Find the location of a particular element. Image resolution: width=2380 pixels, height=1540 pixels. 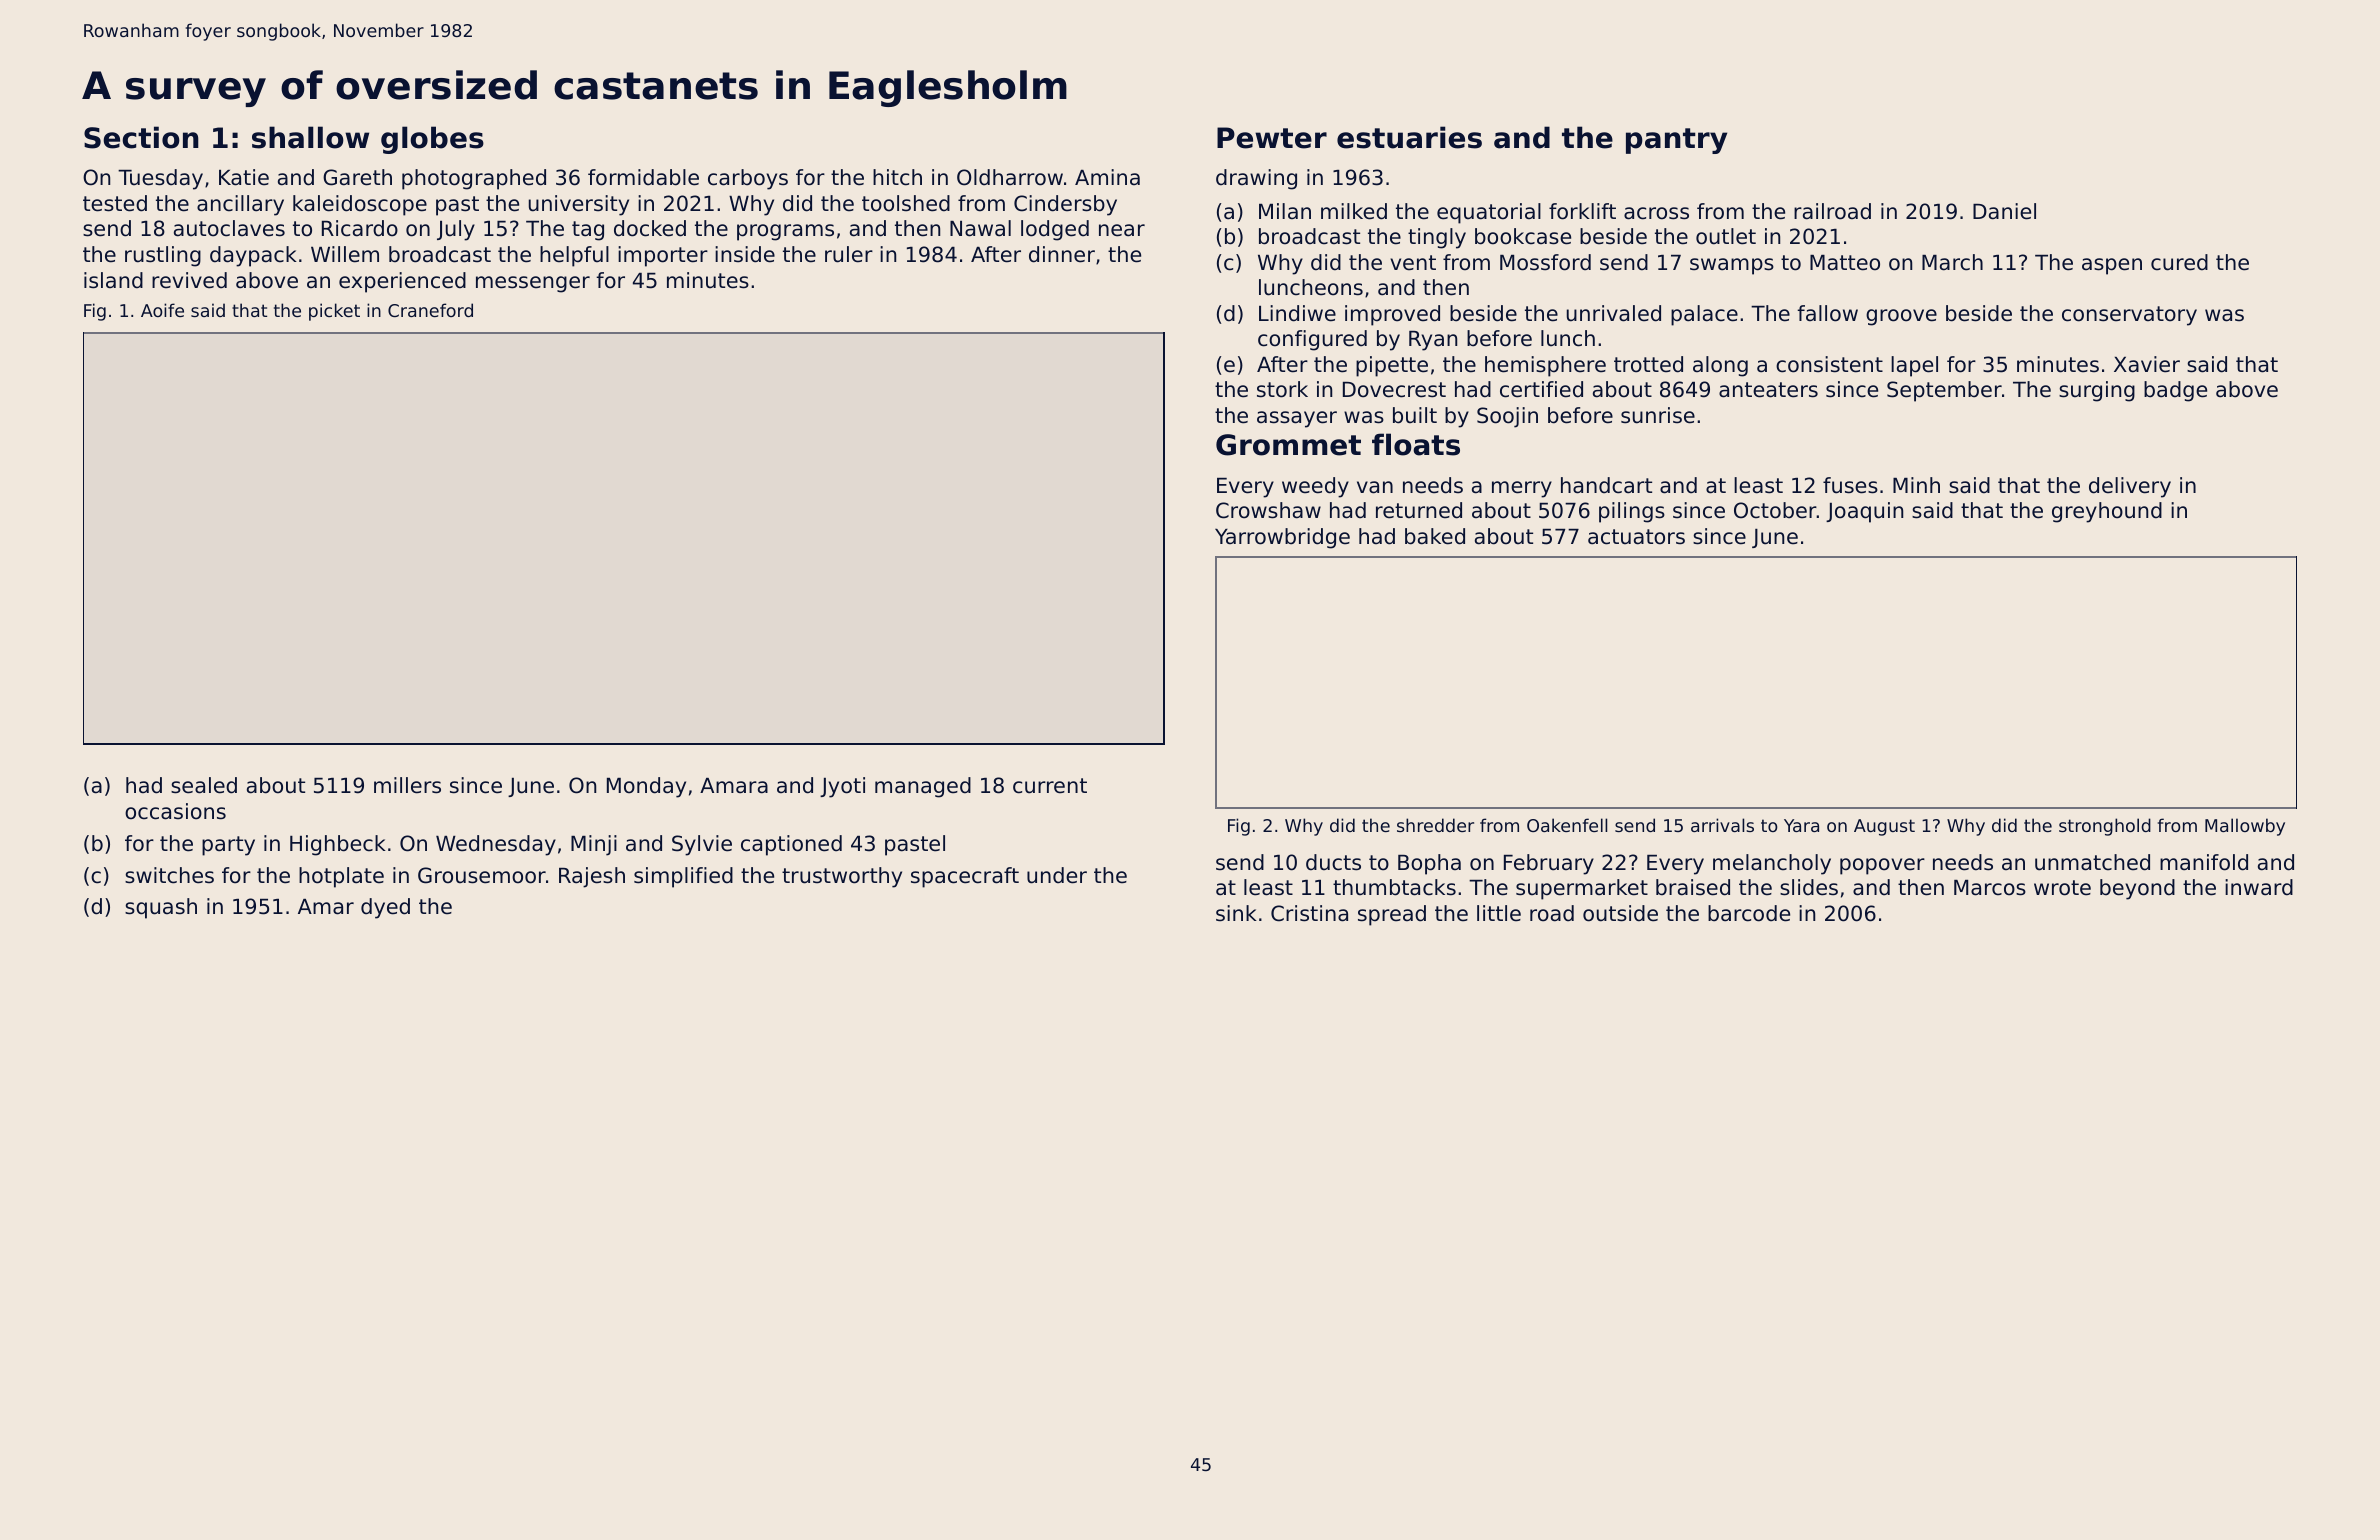

rustling is located at coordinates (163, 256).
